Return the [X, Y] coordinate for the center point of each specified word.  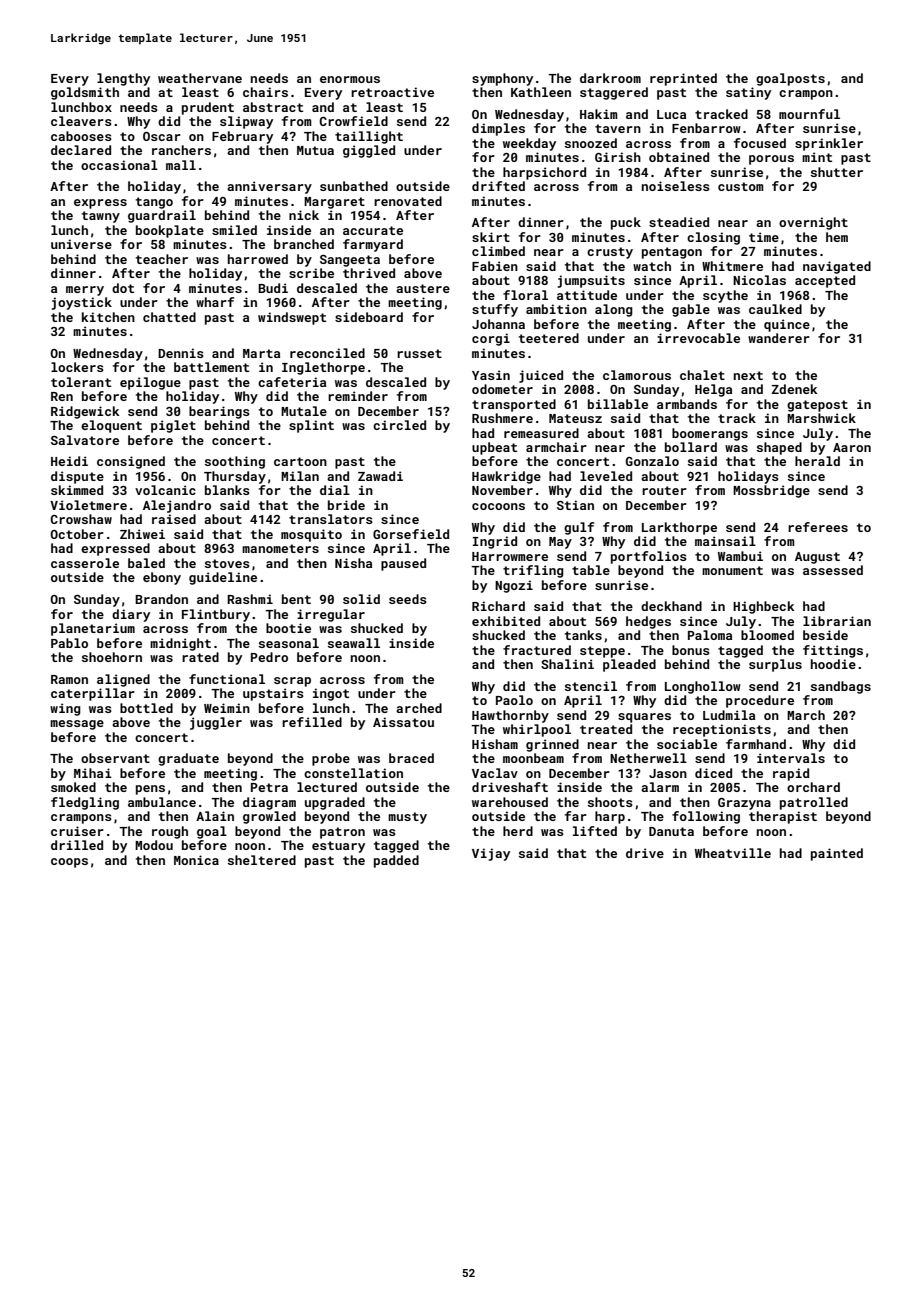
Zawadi [380, 476]
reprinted [683, 79]
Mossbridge [771, 491]
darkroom [610, 78]
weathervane [200, 78]
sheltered [262, 860]
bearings [219, 412]
